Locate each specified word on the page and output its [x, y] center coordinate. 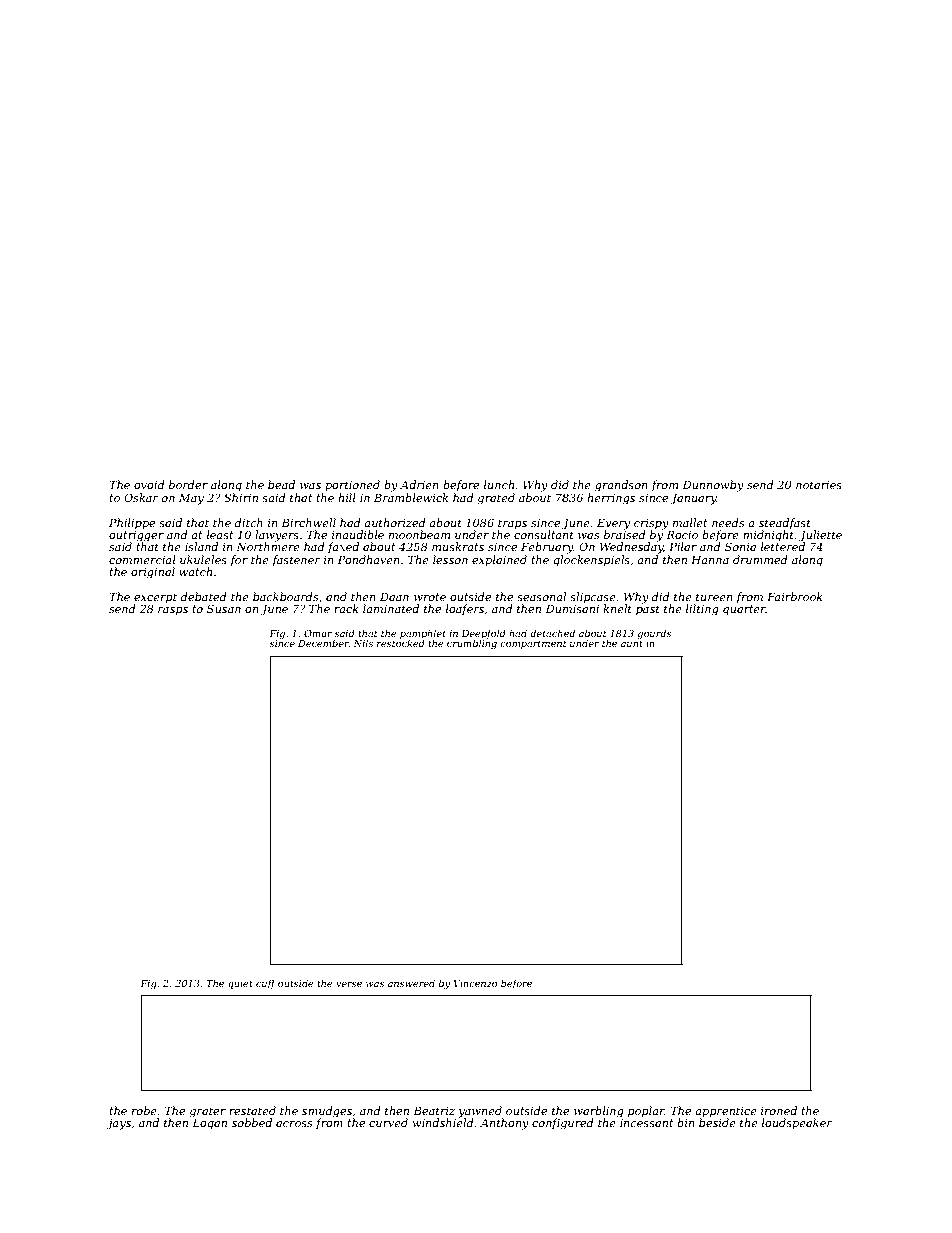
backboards [286, 596]
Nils [363, 643]
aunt [632, 643]
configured [563, 1124]
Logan [209, 1124]
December [323, 643]
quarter [744, 610]
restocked [401, 643]
